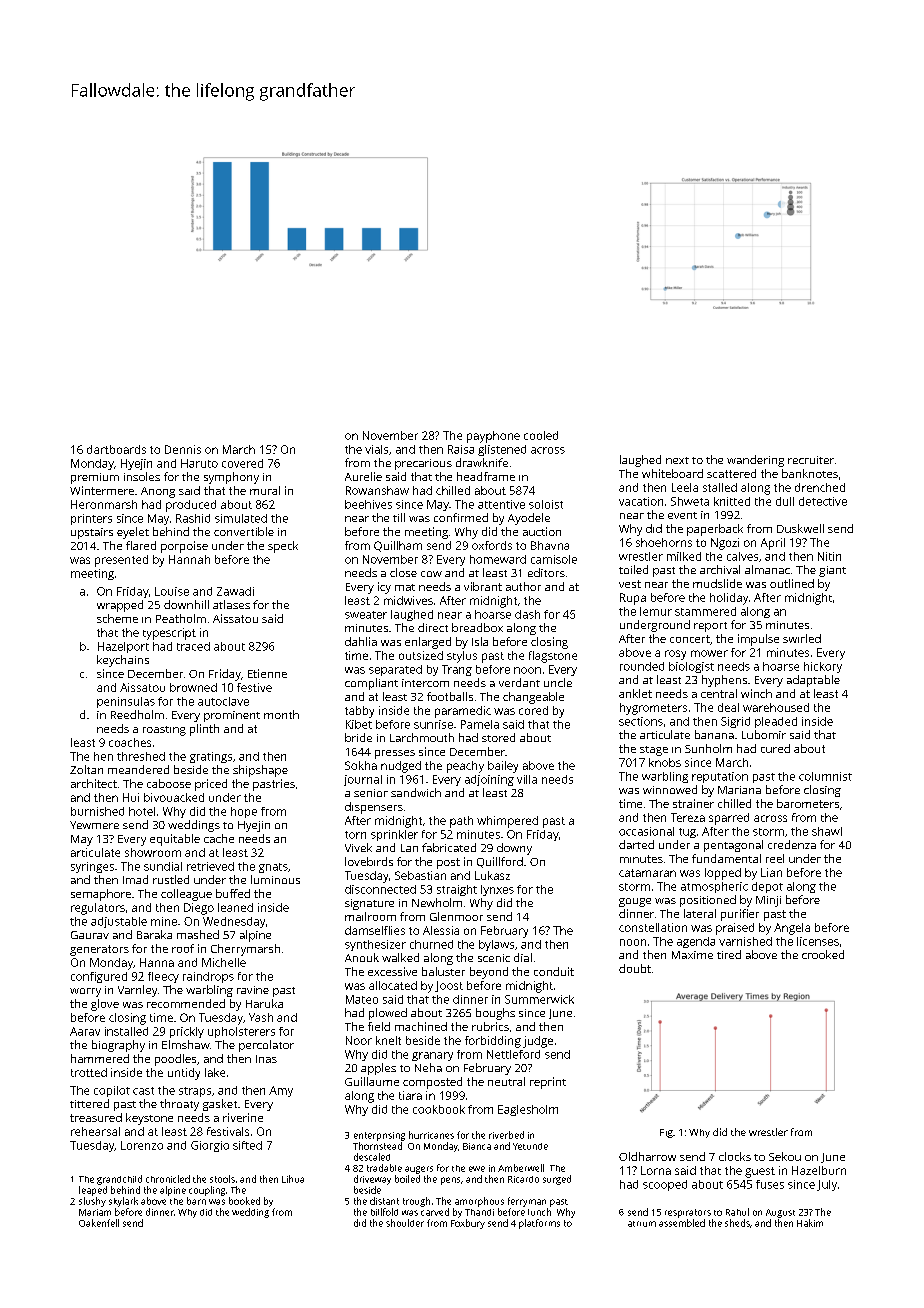  I want to click on reprint, so click(548, 1083).
